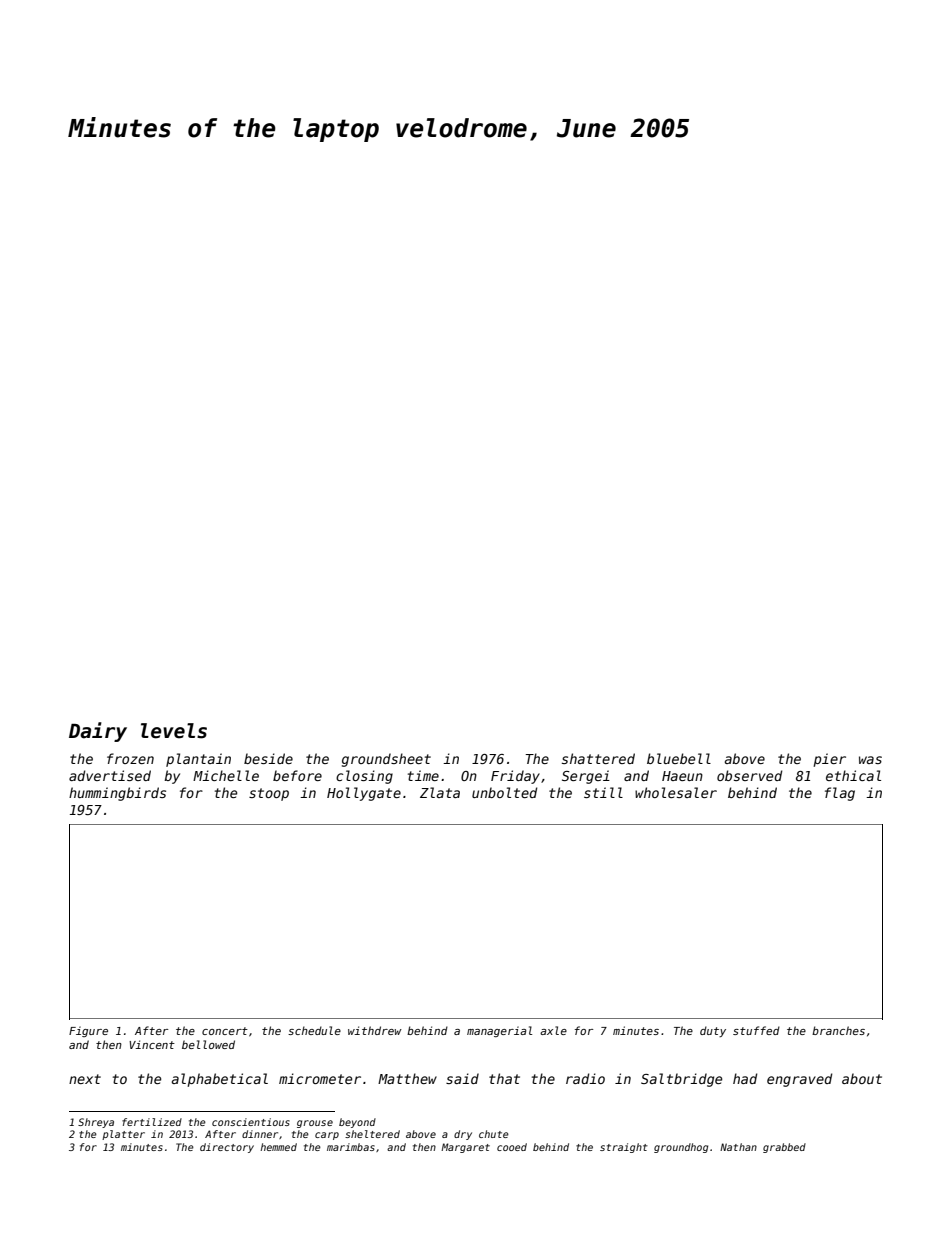 This screenshot has height=1233, width=952. What do you see at coordinates (423, 775) in the screenshot?
I see `time` at bounding box center [423, 775].
